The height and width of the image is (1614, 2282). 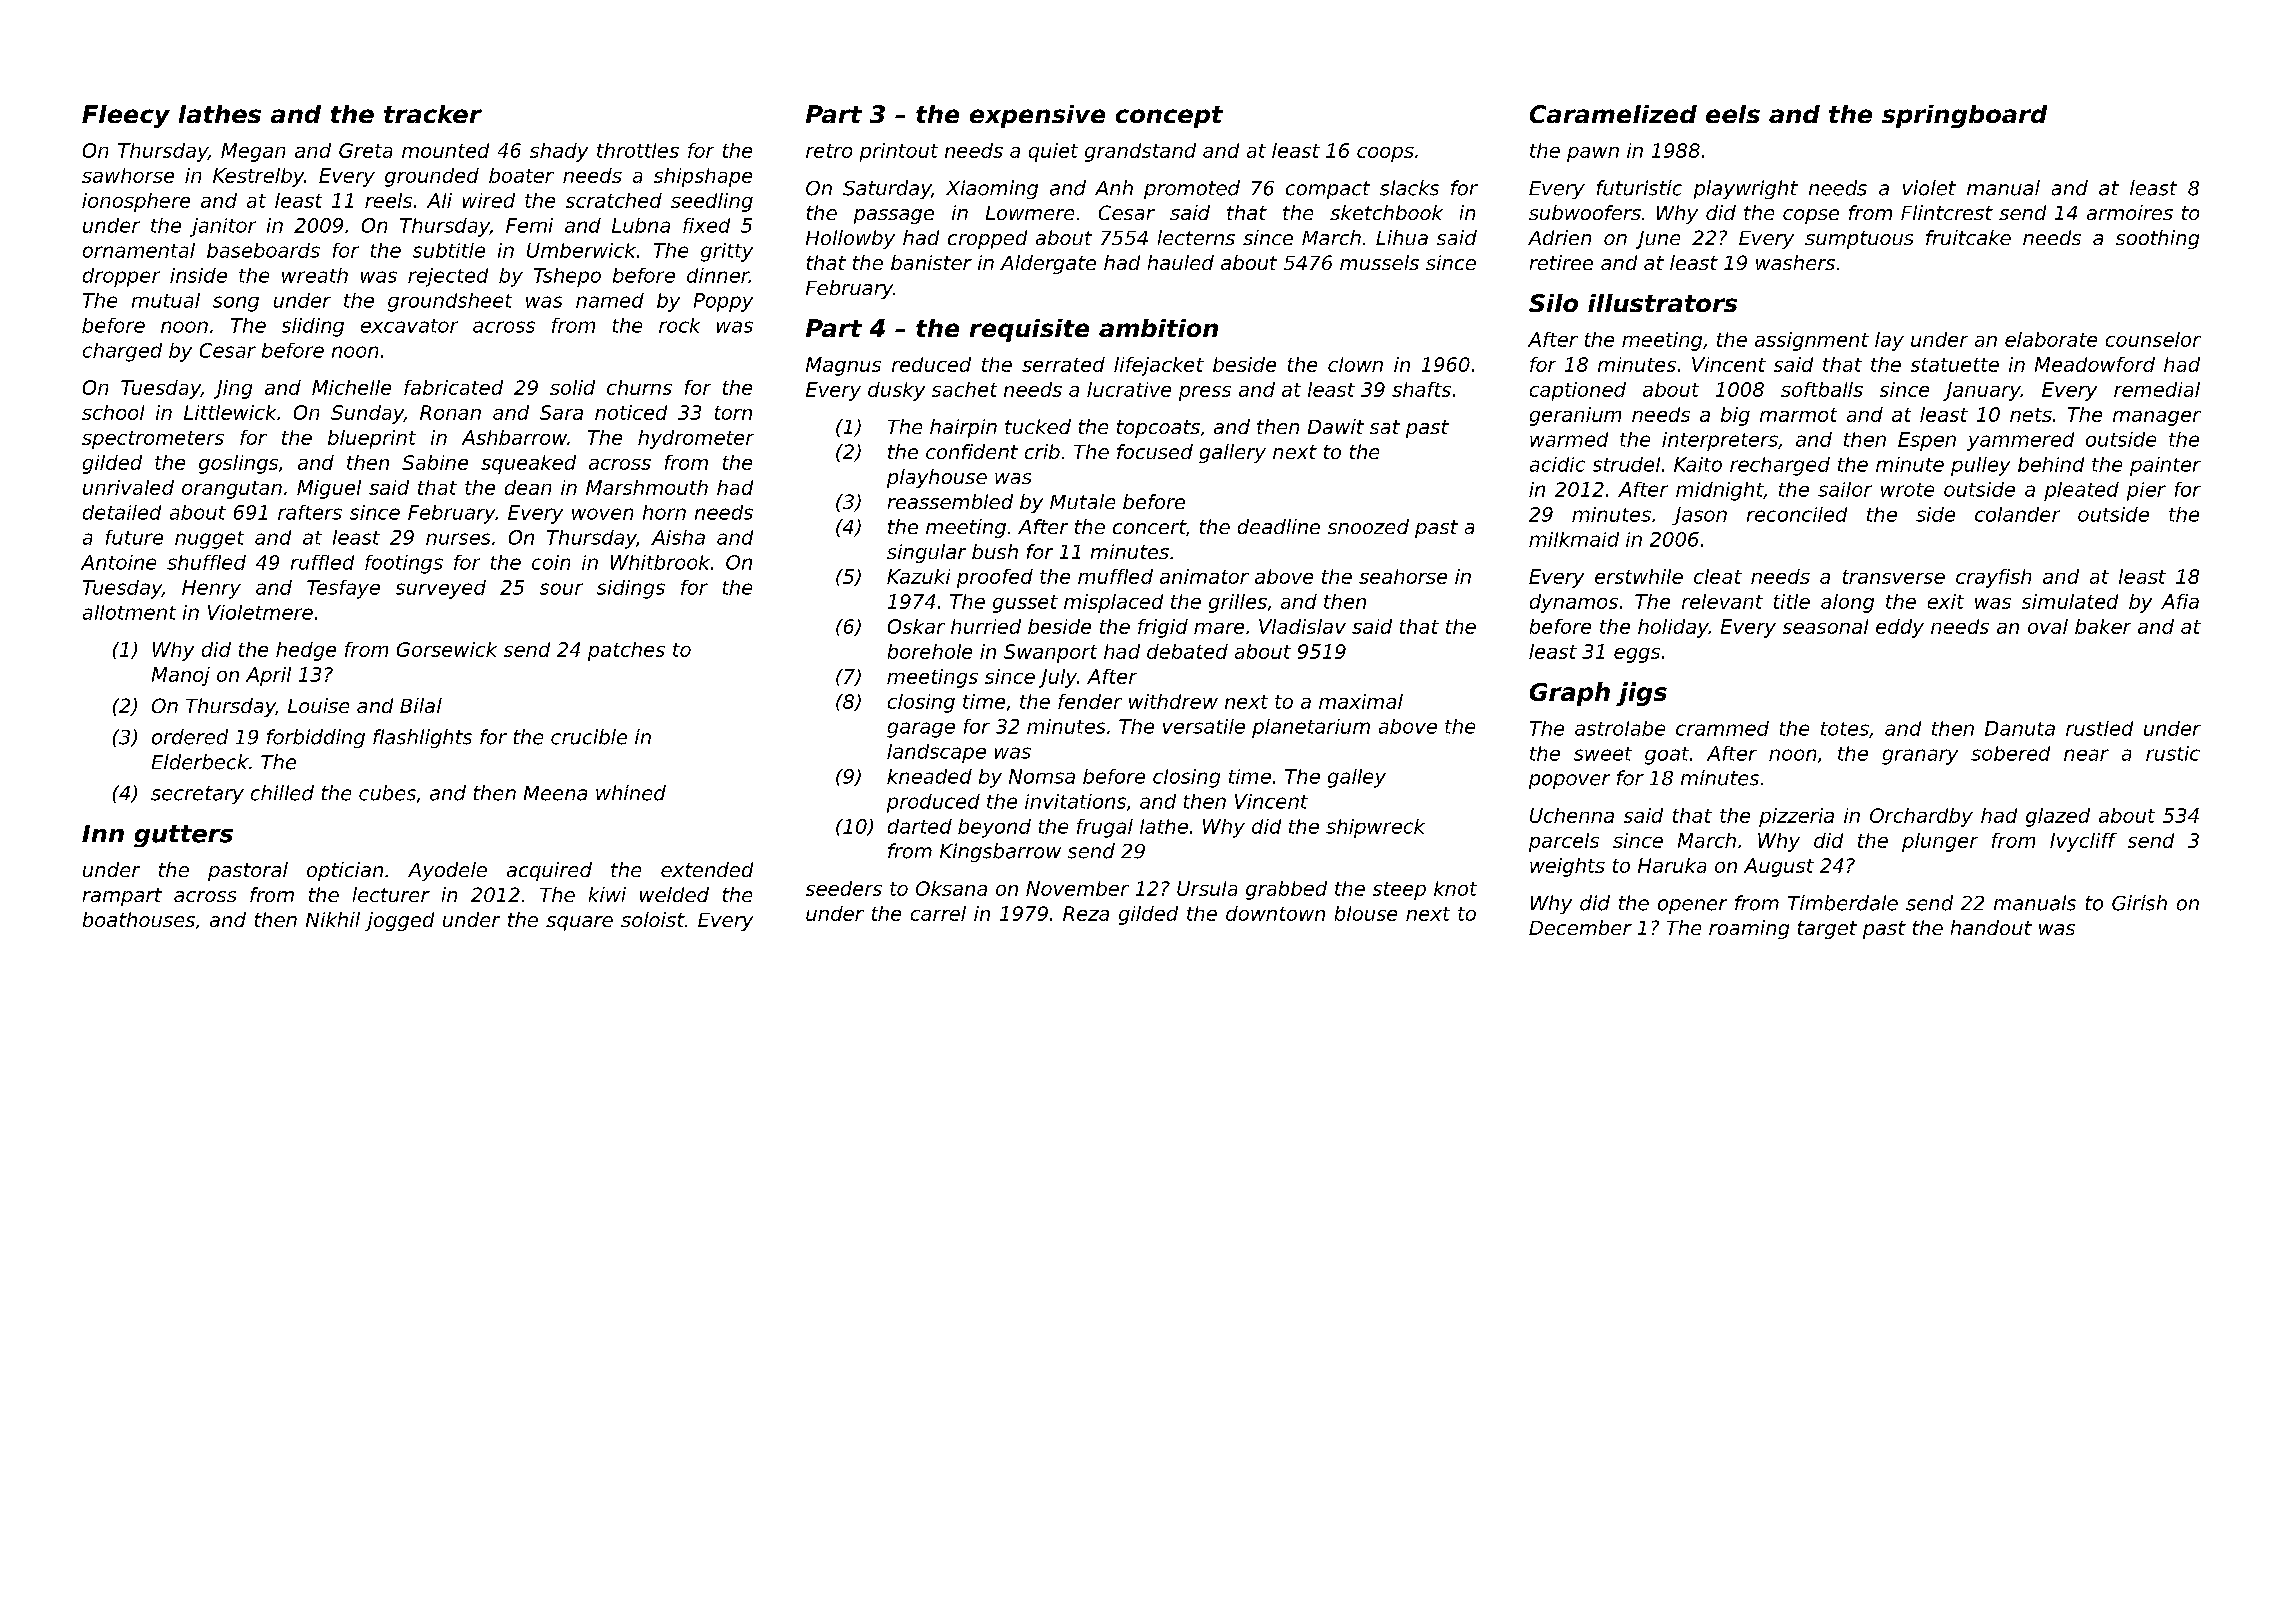 What do you see at coordinates (1613, 114) in the image?
I see `Caramelized` at bounding box center [1613, 114].
